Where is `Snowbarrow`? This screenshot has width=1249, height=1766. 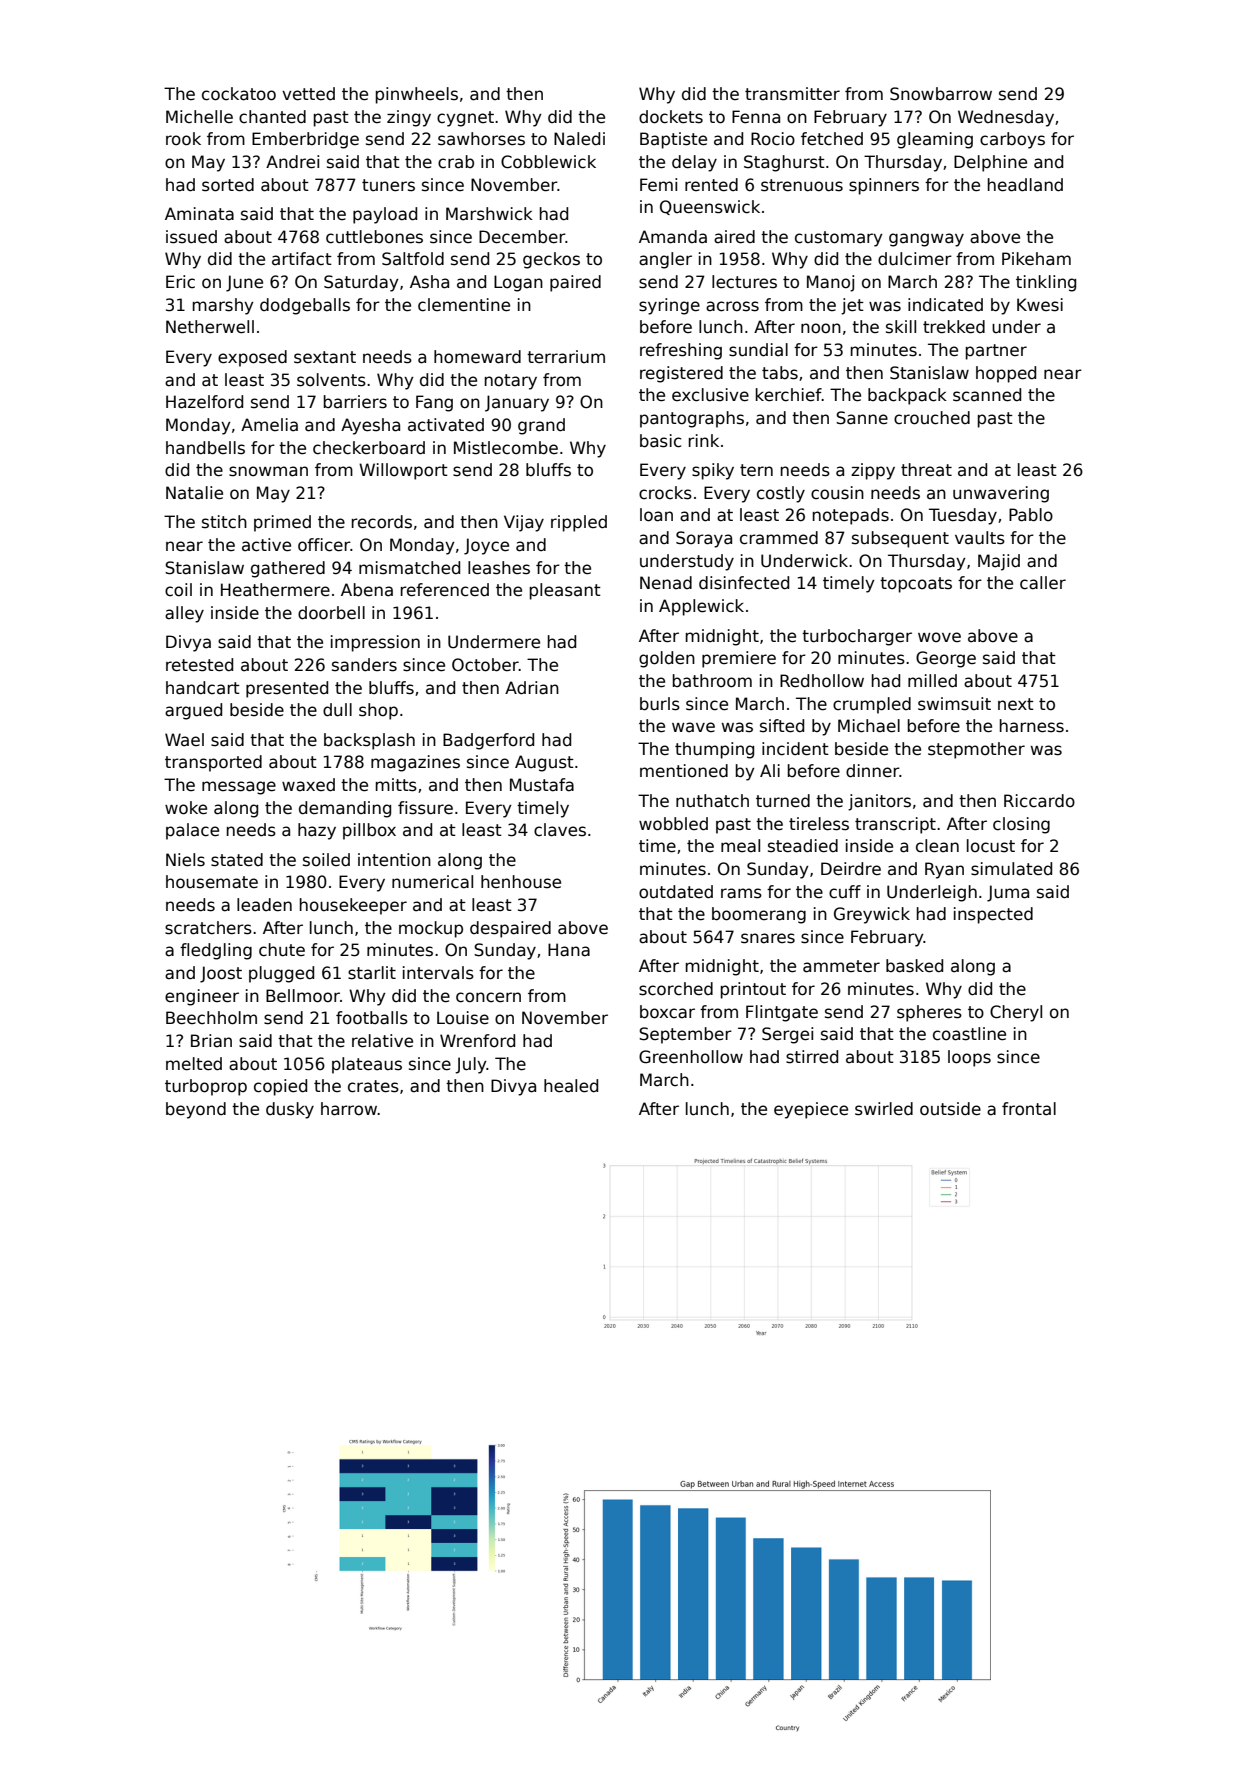
Snowbarrow is located at coordinates (941, 94).
